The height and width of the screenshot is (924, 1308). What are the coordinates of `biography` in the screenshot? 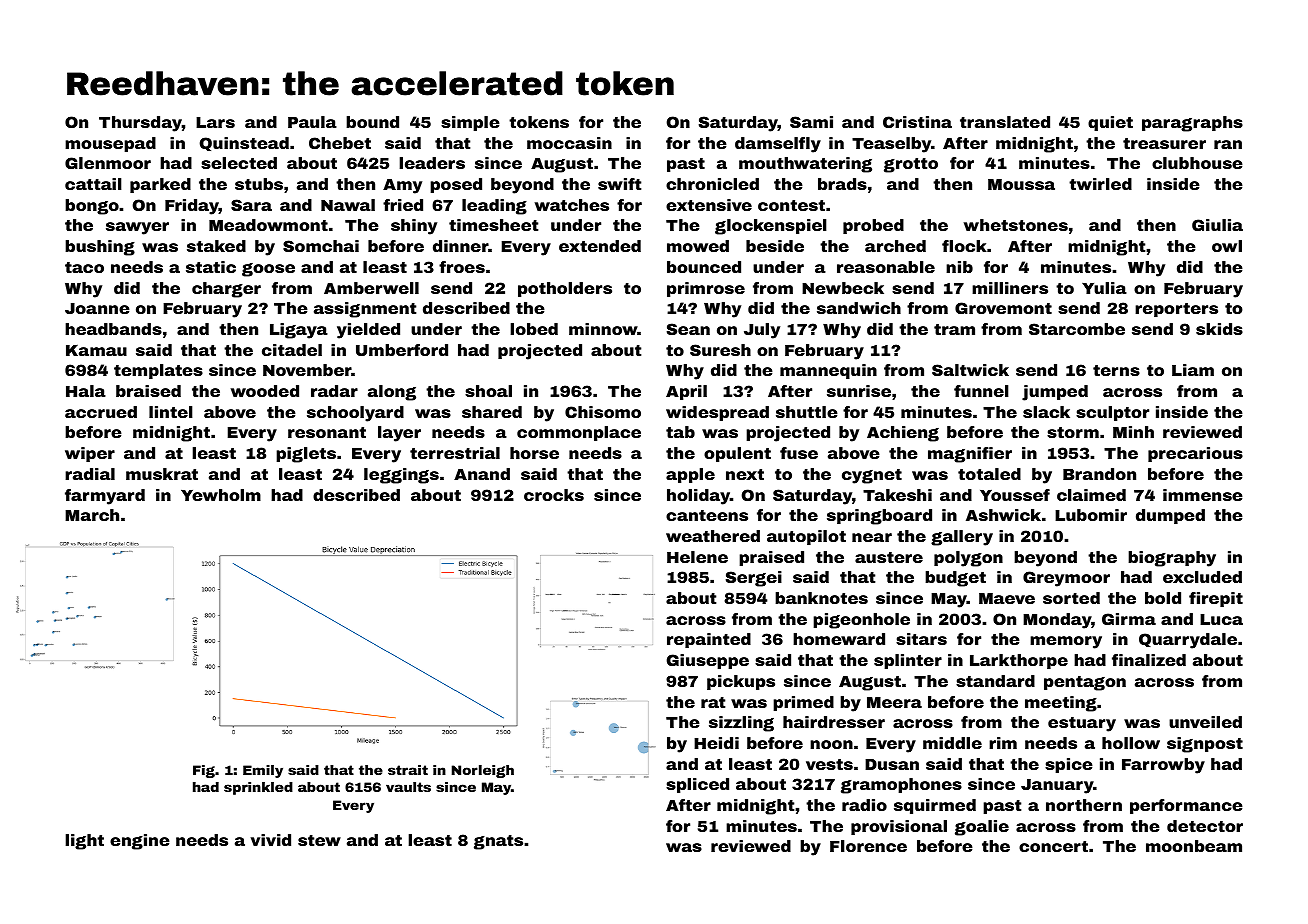 It's located at (1172, 559).
